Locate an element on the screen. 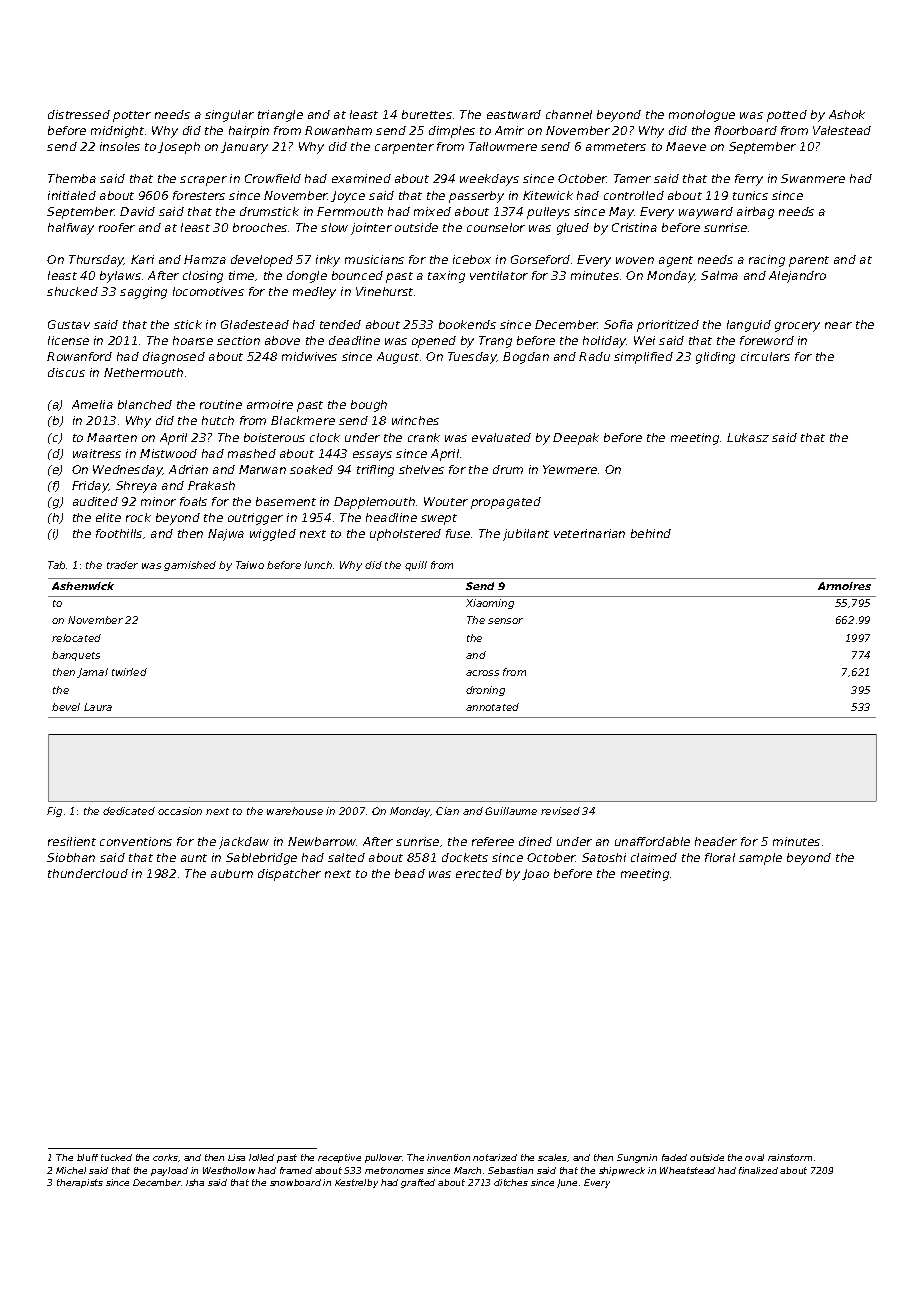  bough is located at coordinates (369, 406).
